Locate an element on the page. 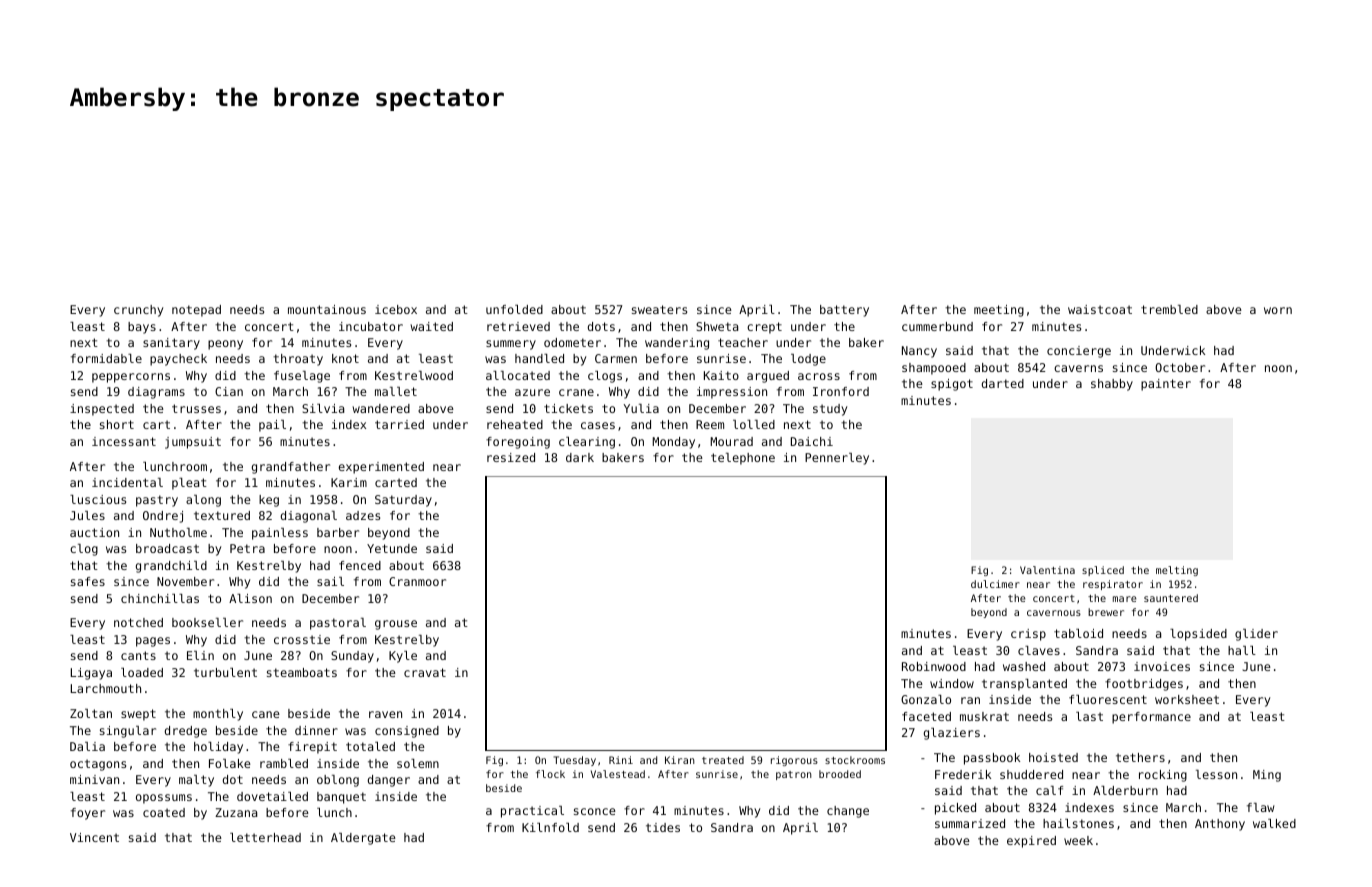  formidable is located at coordinates (106, 358).
